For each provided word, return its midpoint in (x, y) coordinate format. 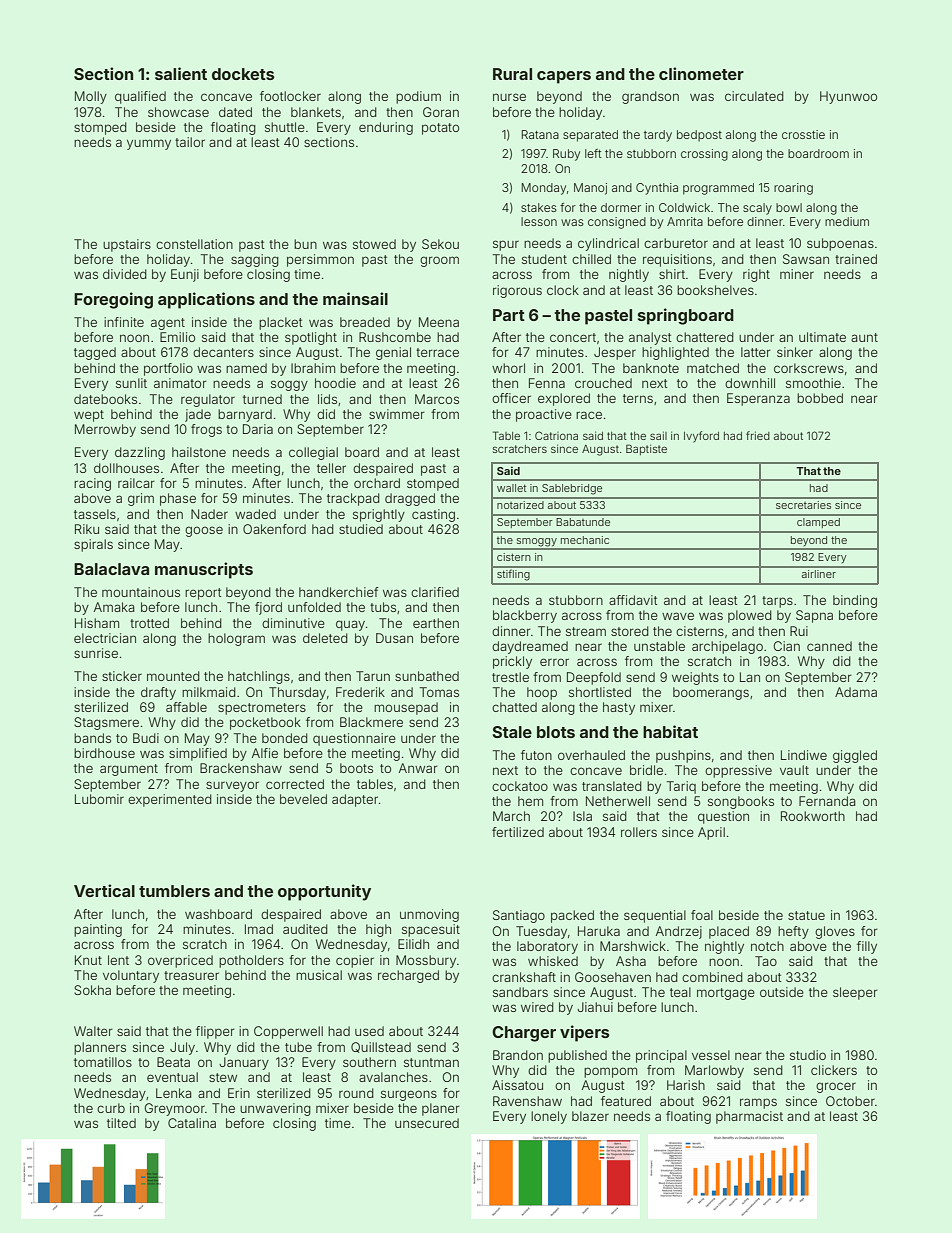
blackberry (525, 616)
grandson (650, 97)
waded (255, 514)
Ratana (540, 134)
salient (181, 73)
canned (829, 646)
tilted (121, 1123)
